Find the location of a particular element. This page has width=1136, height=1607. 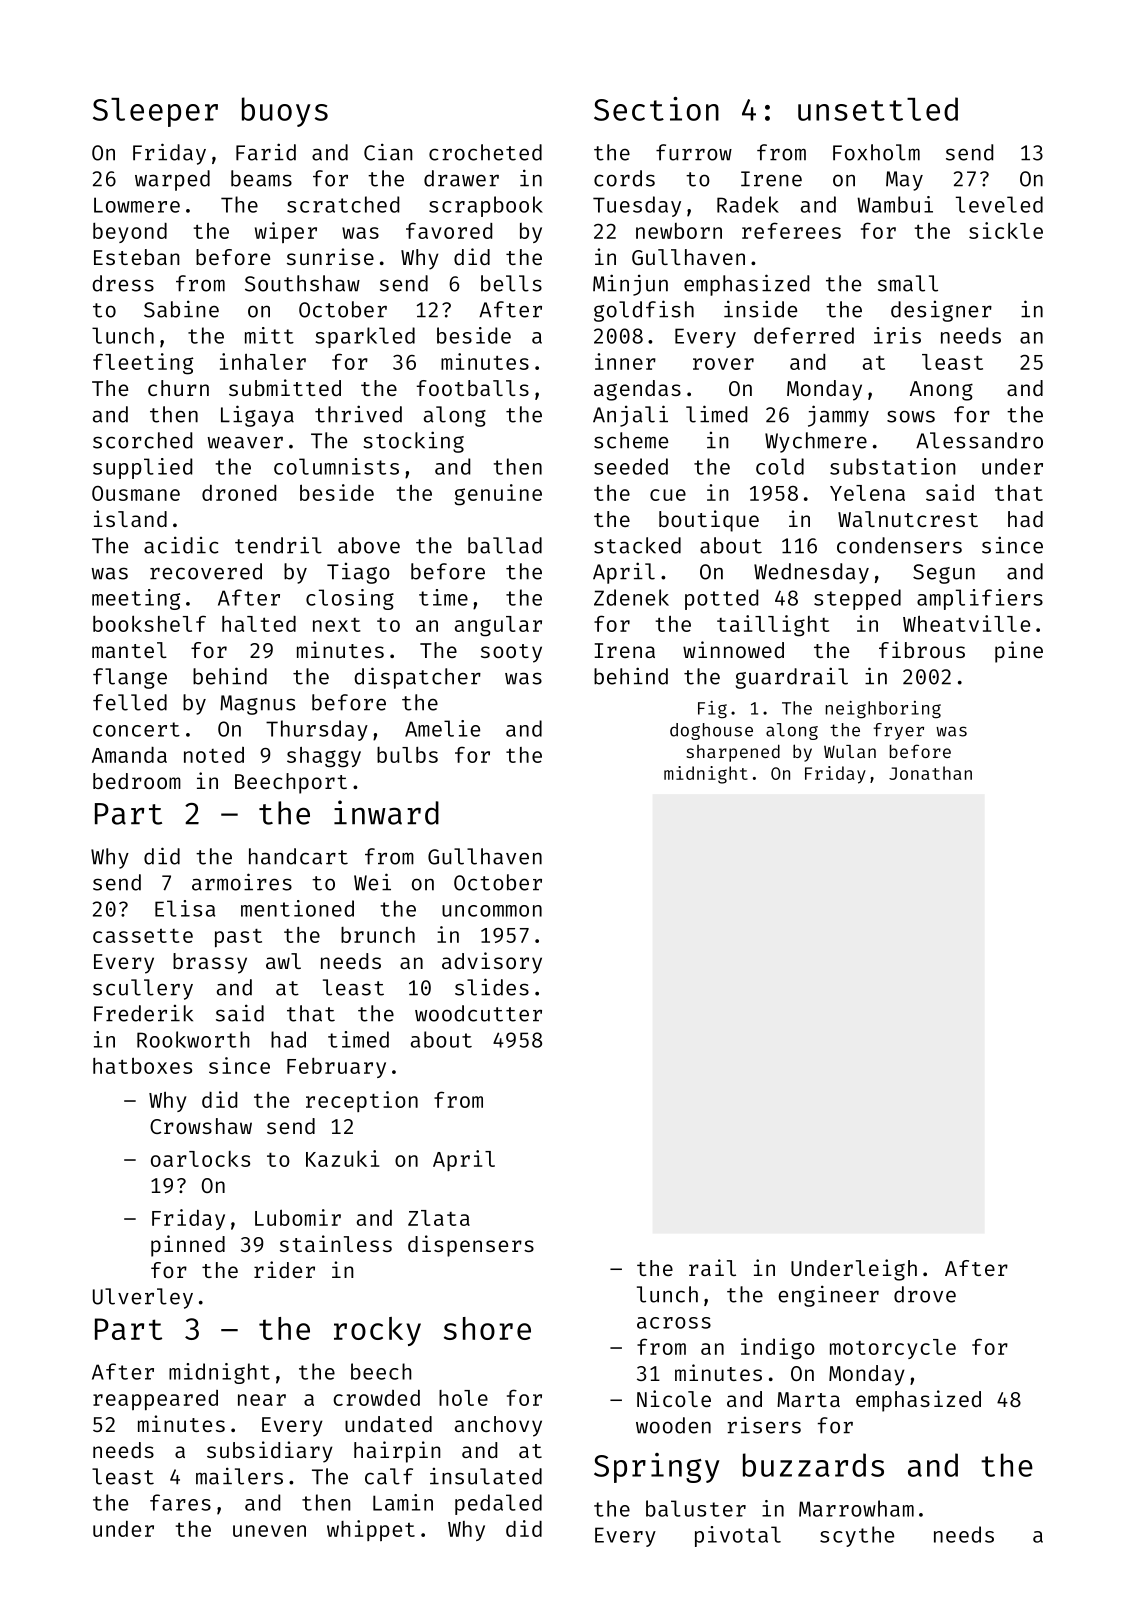

referees is located at coordinates (791, 230).
